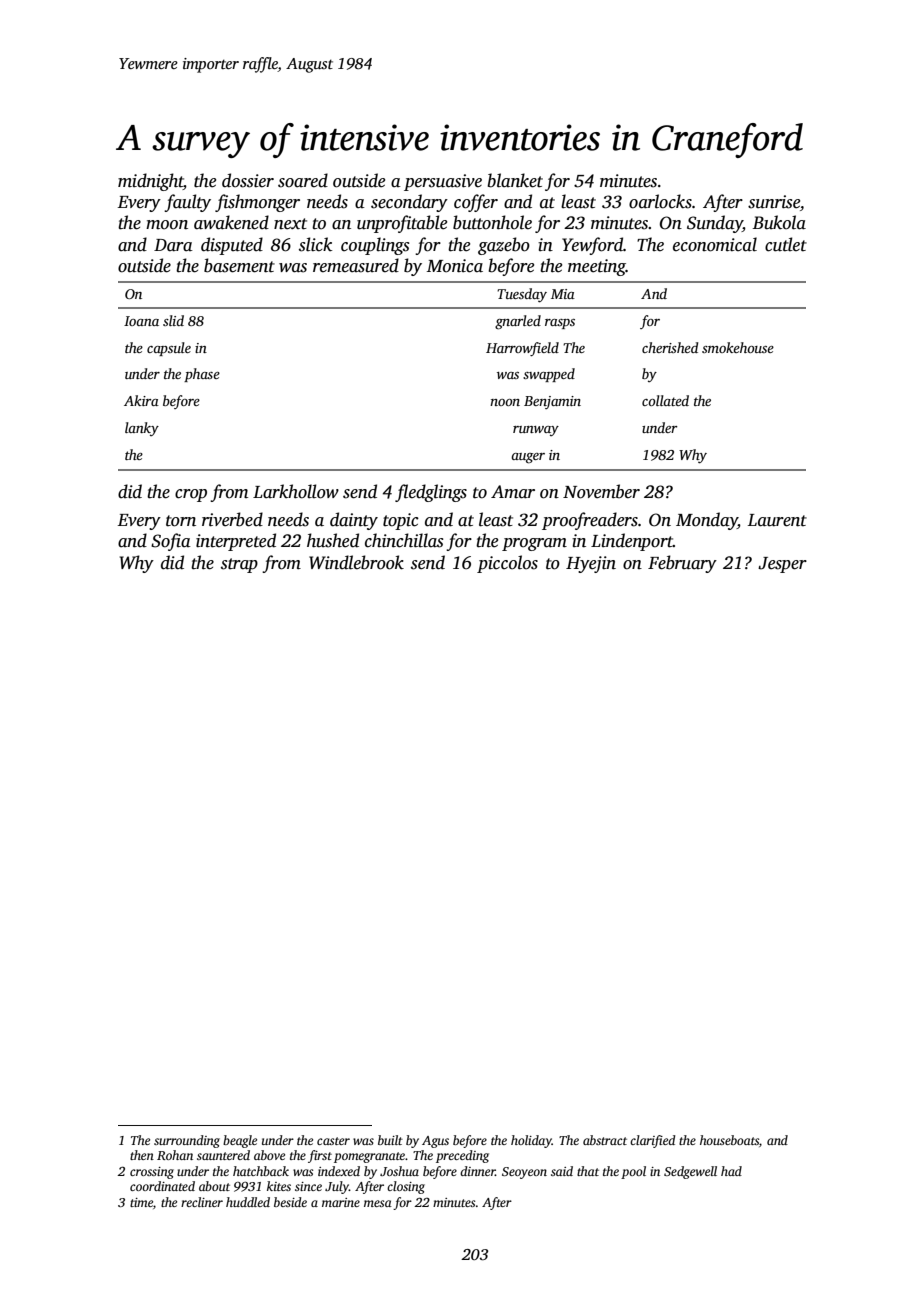 The width and height of the screenshot is (924, 1314). Describe the element at coordinates (591, 564) in the screenshot. I see `Hyejin` at that location.
